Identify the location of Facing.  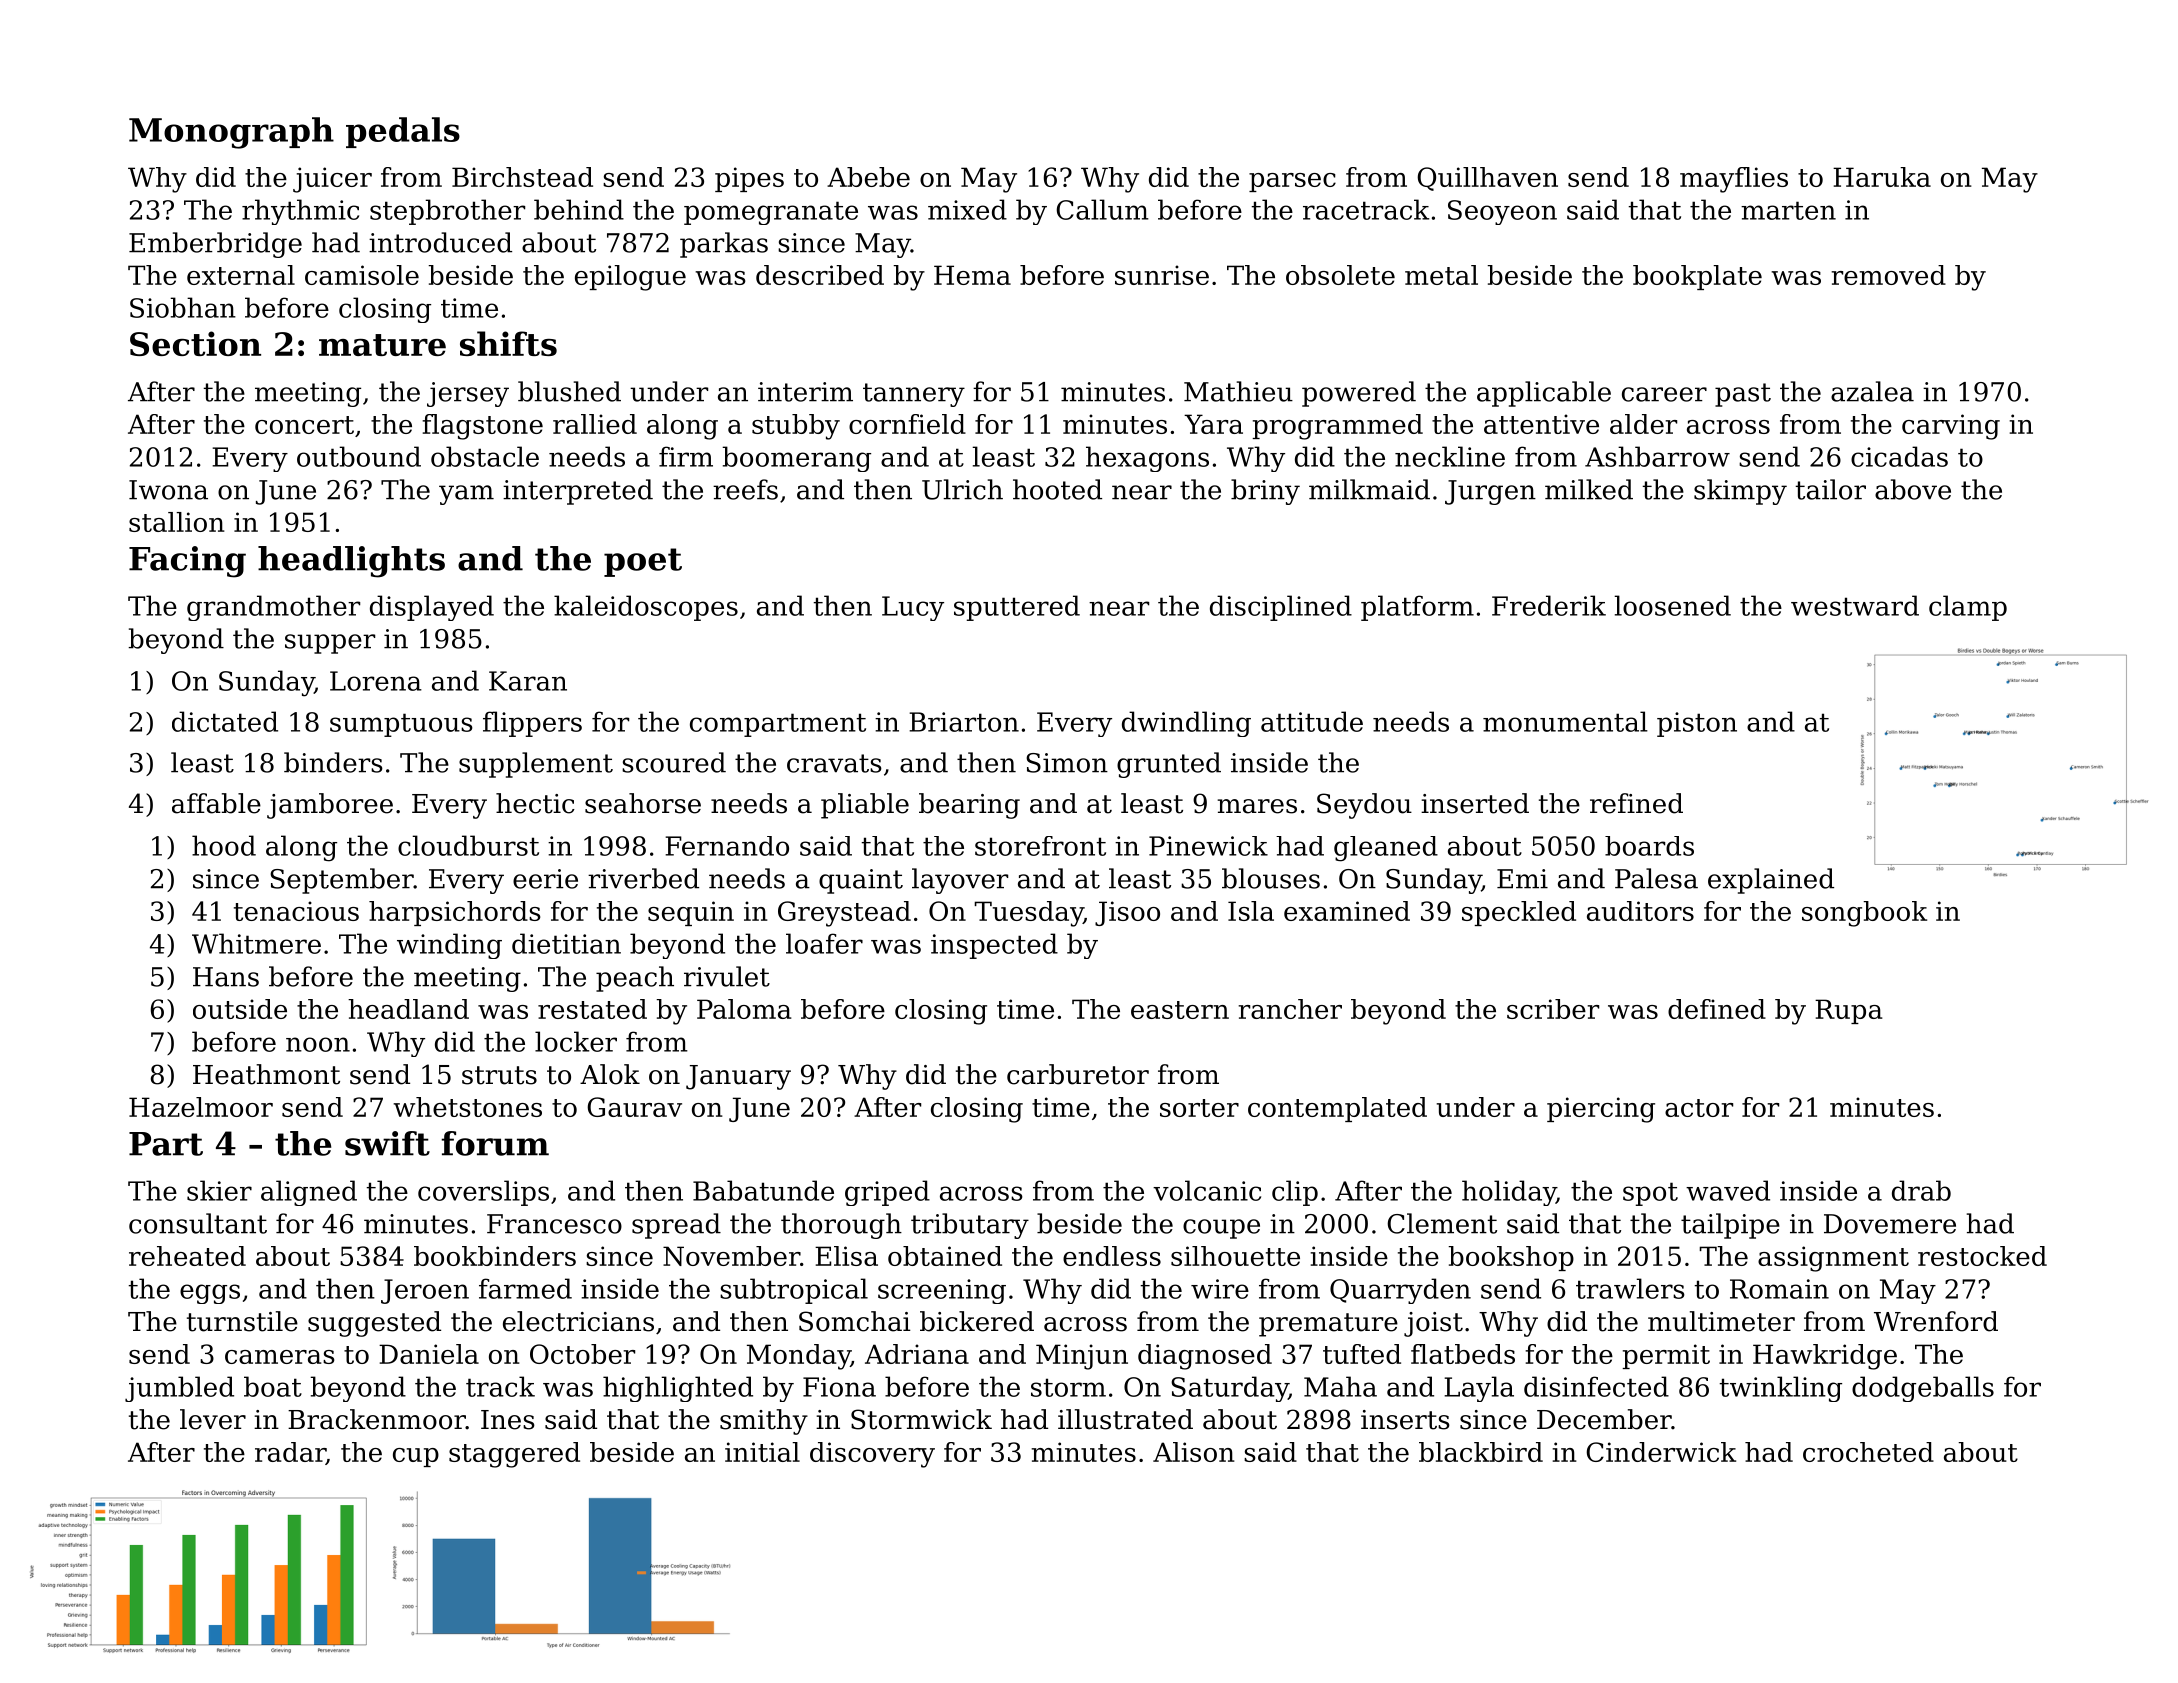
(187, 562).
